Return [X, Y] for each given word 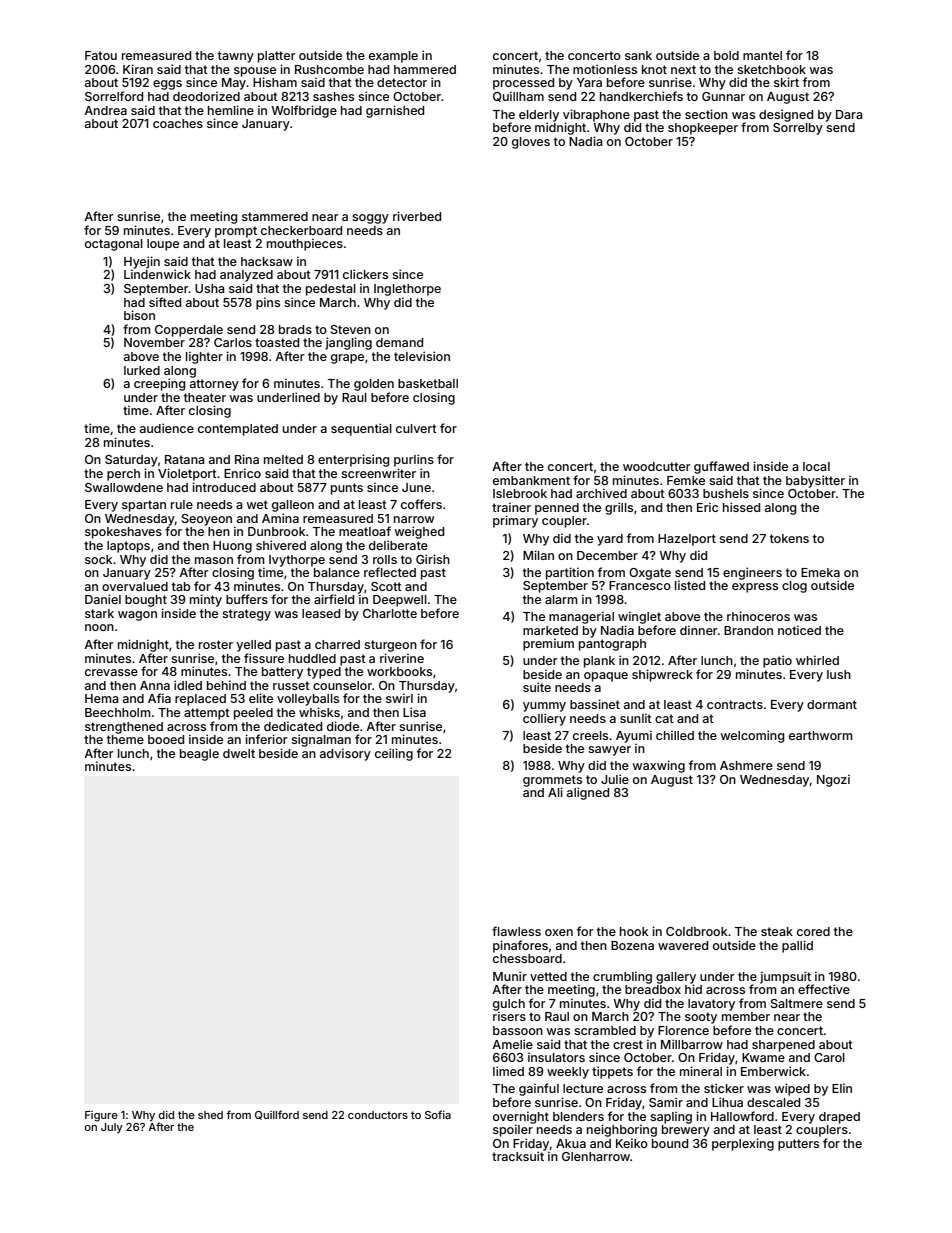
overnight [521, 1117]
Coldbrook [696, 931]
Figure [101, 1116]
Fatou [101, 55]
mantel [762, 55]
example [393, 57]
